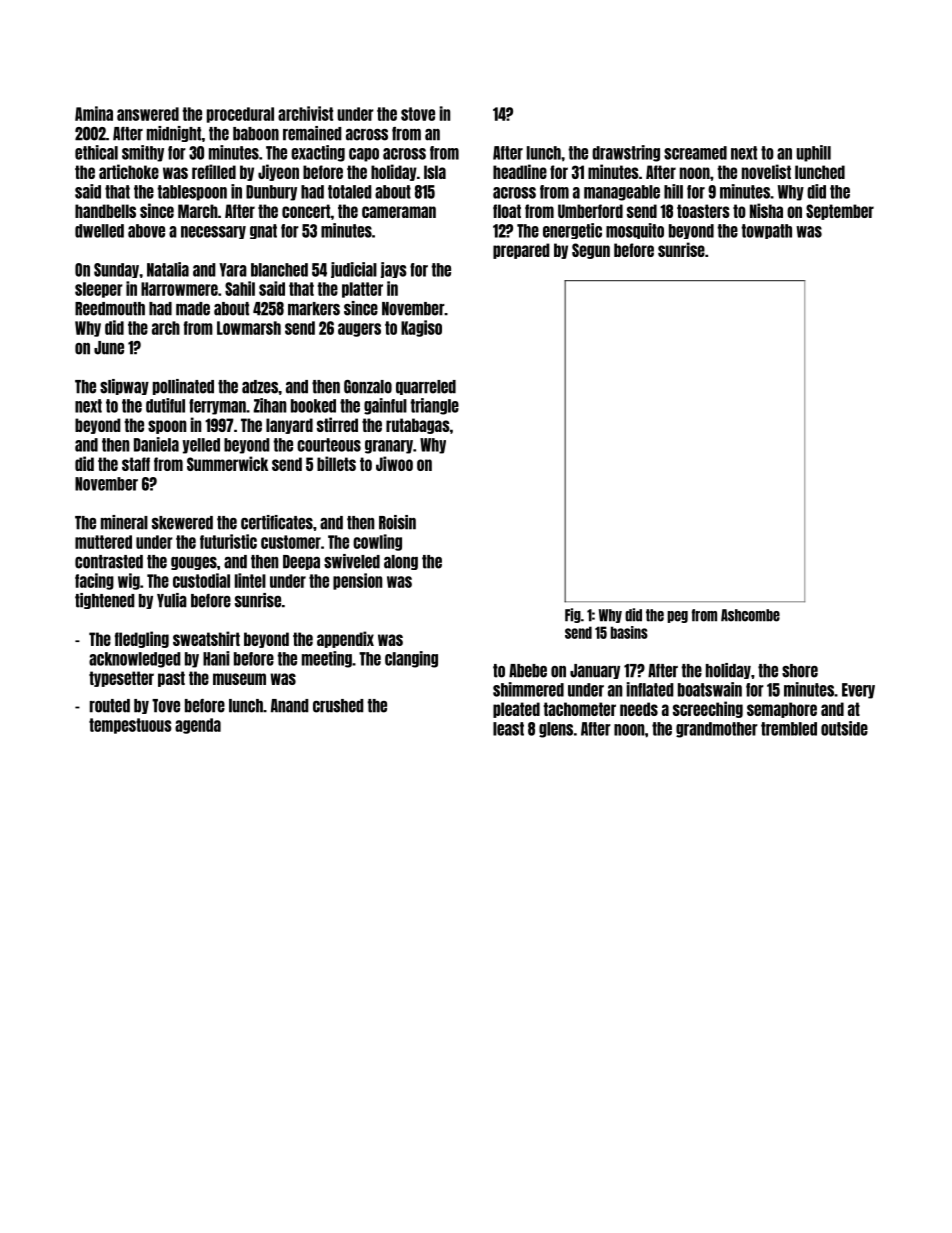 This page has height=1233, width=952. What do you see at coordinates (521, 251) in the page?
I see `prepared` at bounding box center [521, 251].
